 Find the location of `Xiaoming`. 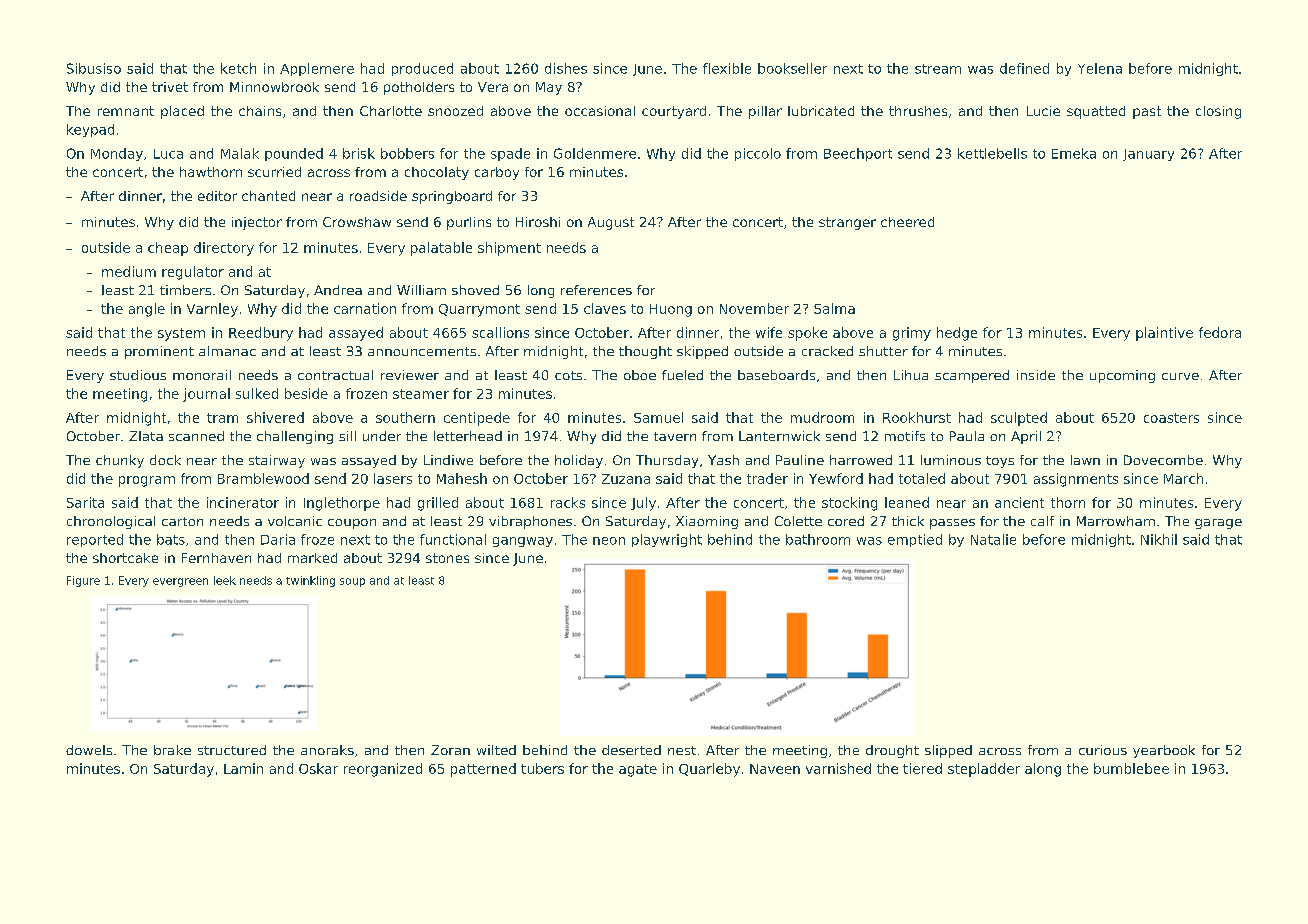

Xiaoming is located at coordinates (707, 522).
